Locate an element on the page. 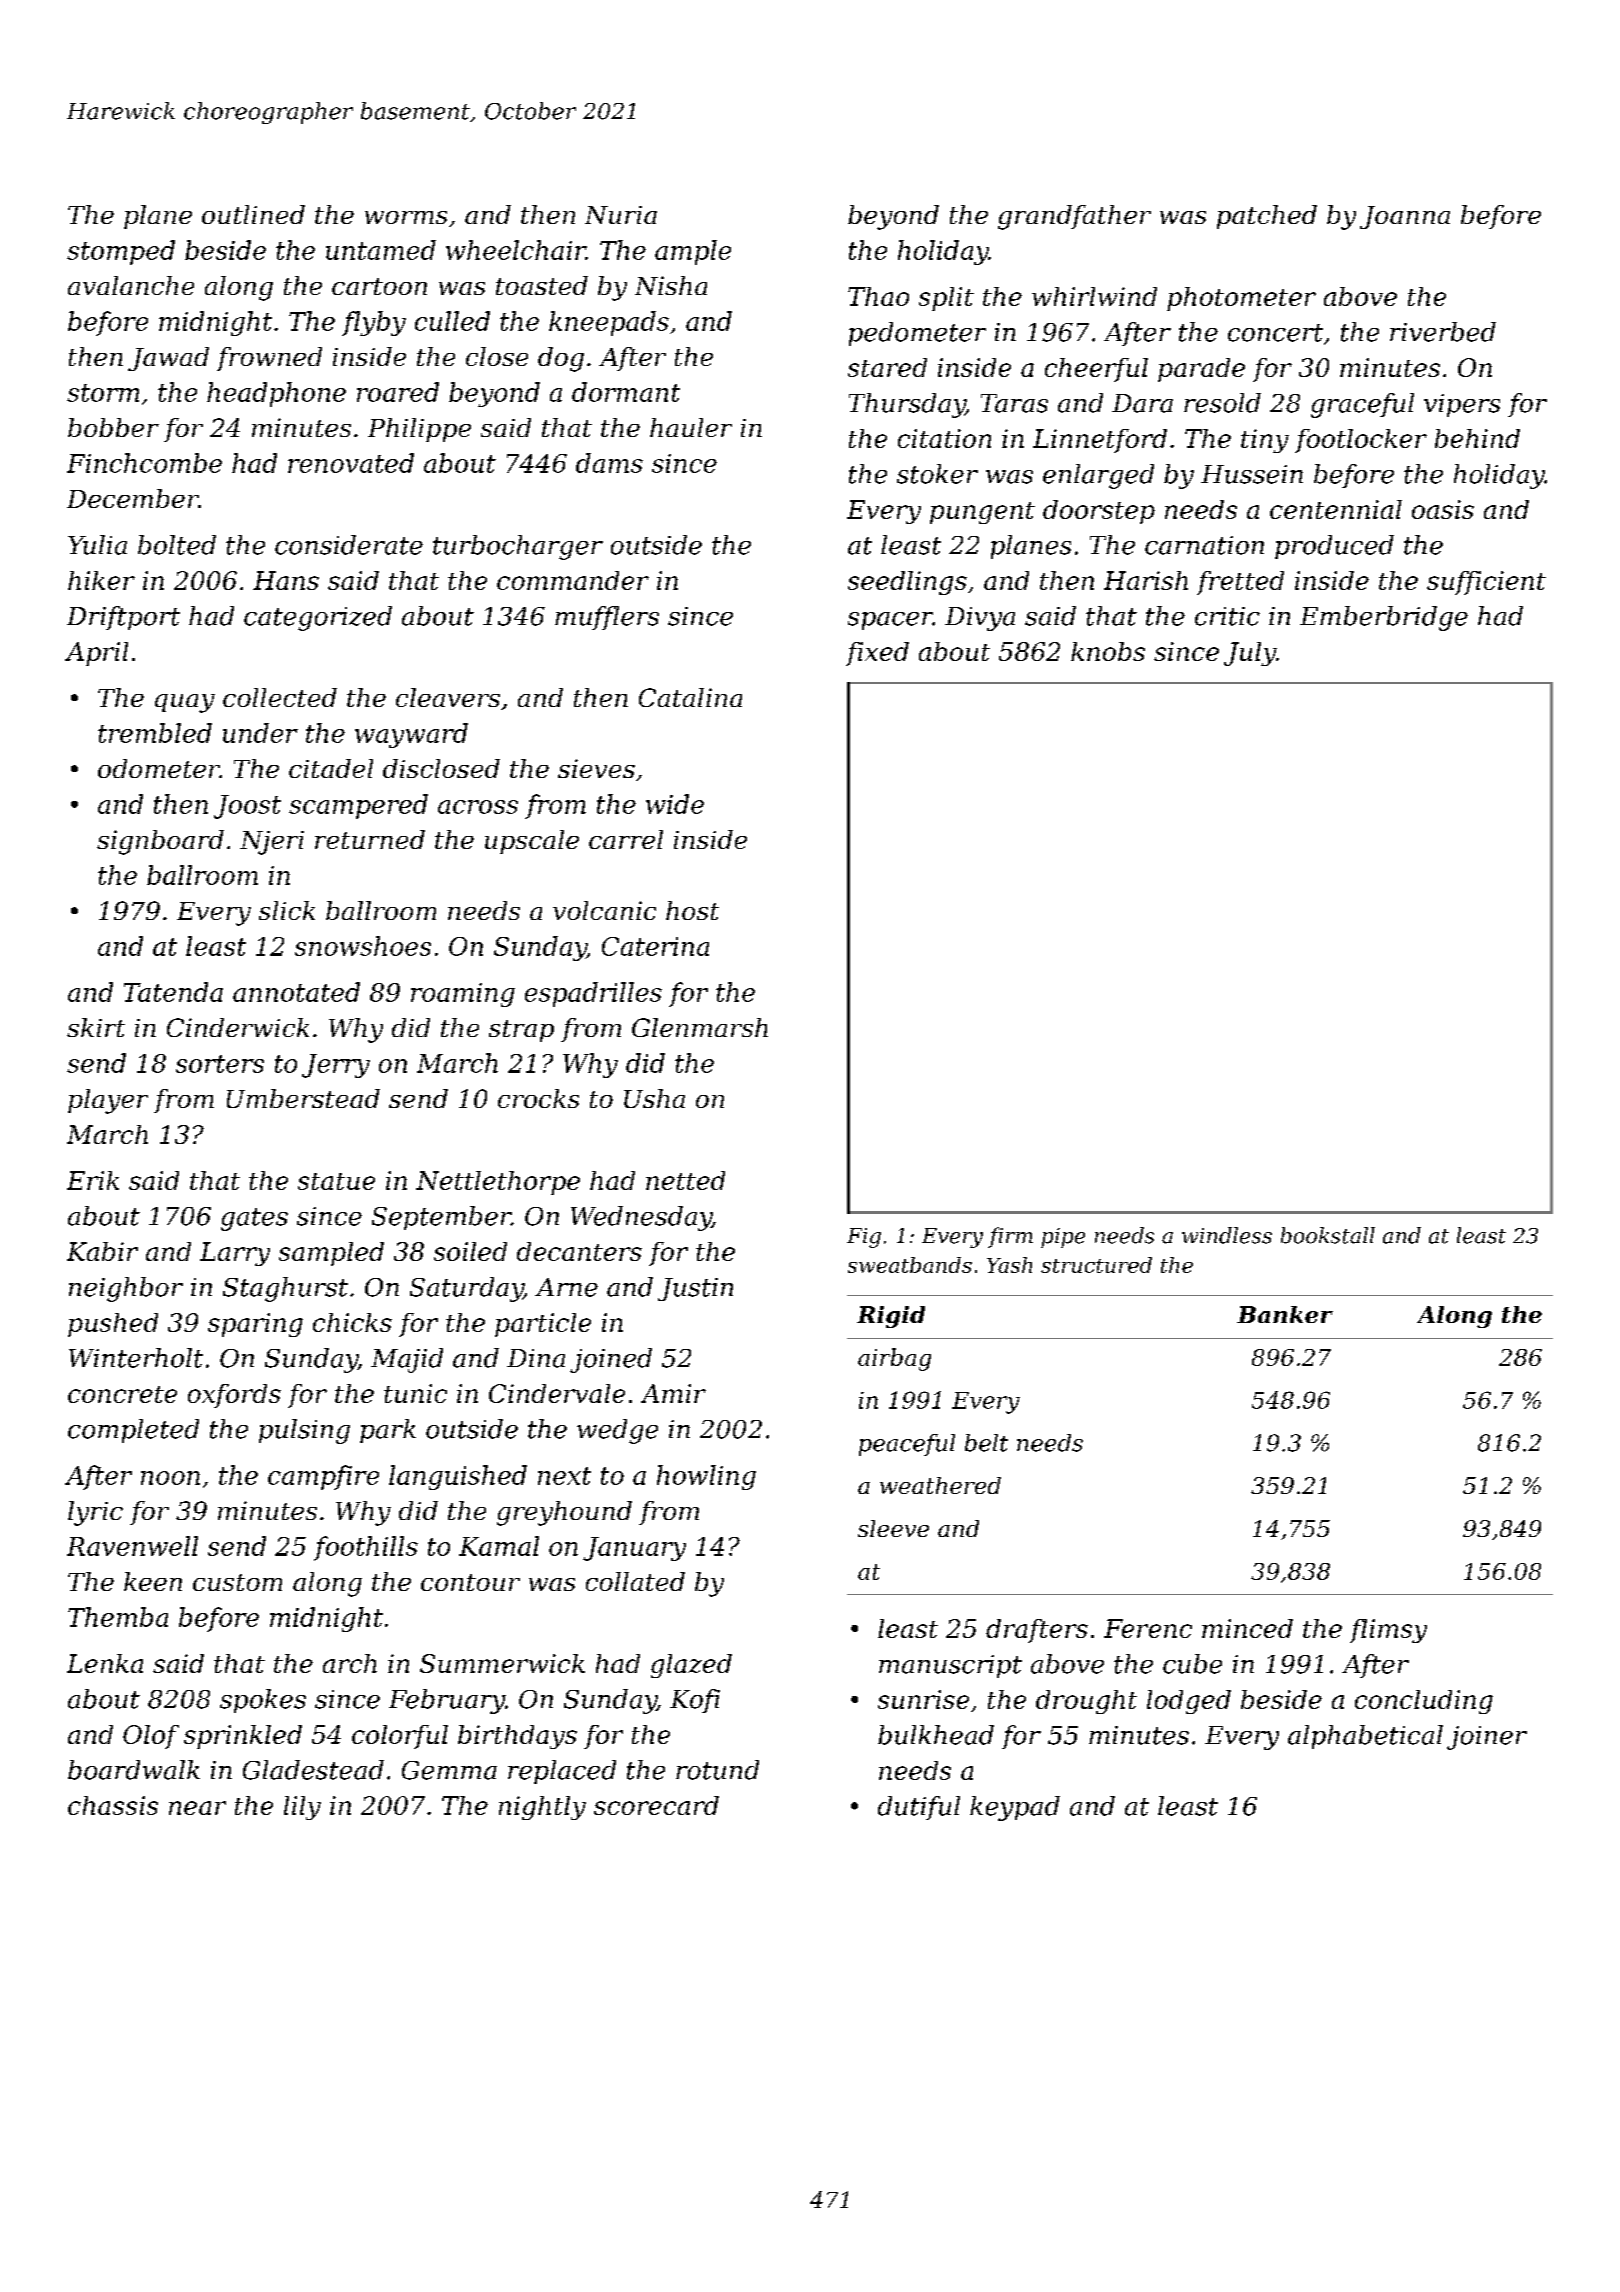 The image size is (1620, 2292). sufficient is located at coordinates (1486, 583).
